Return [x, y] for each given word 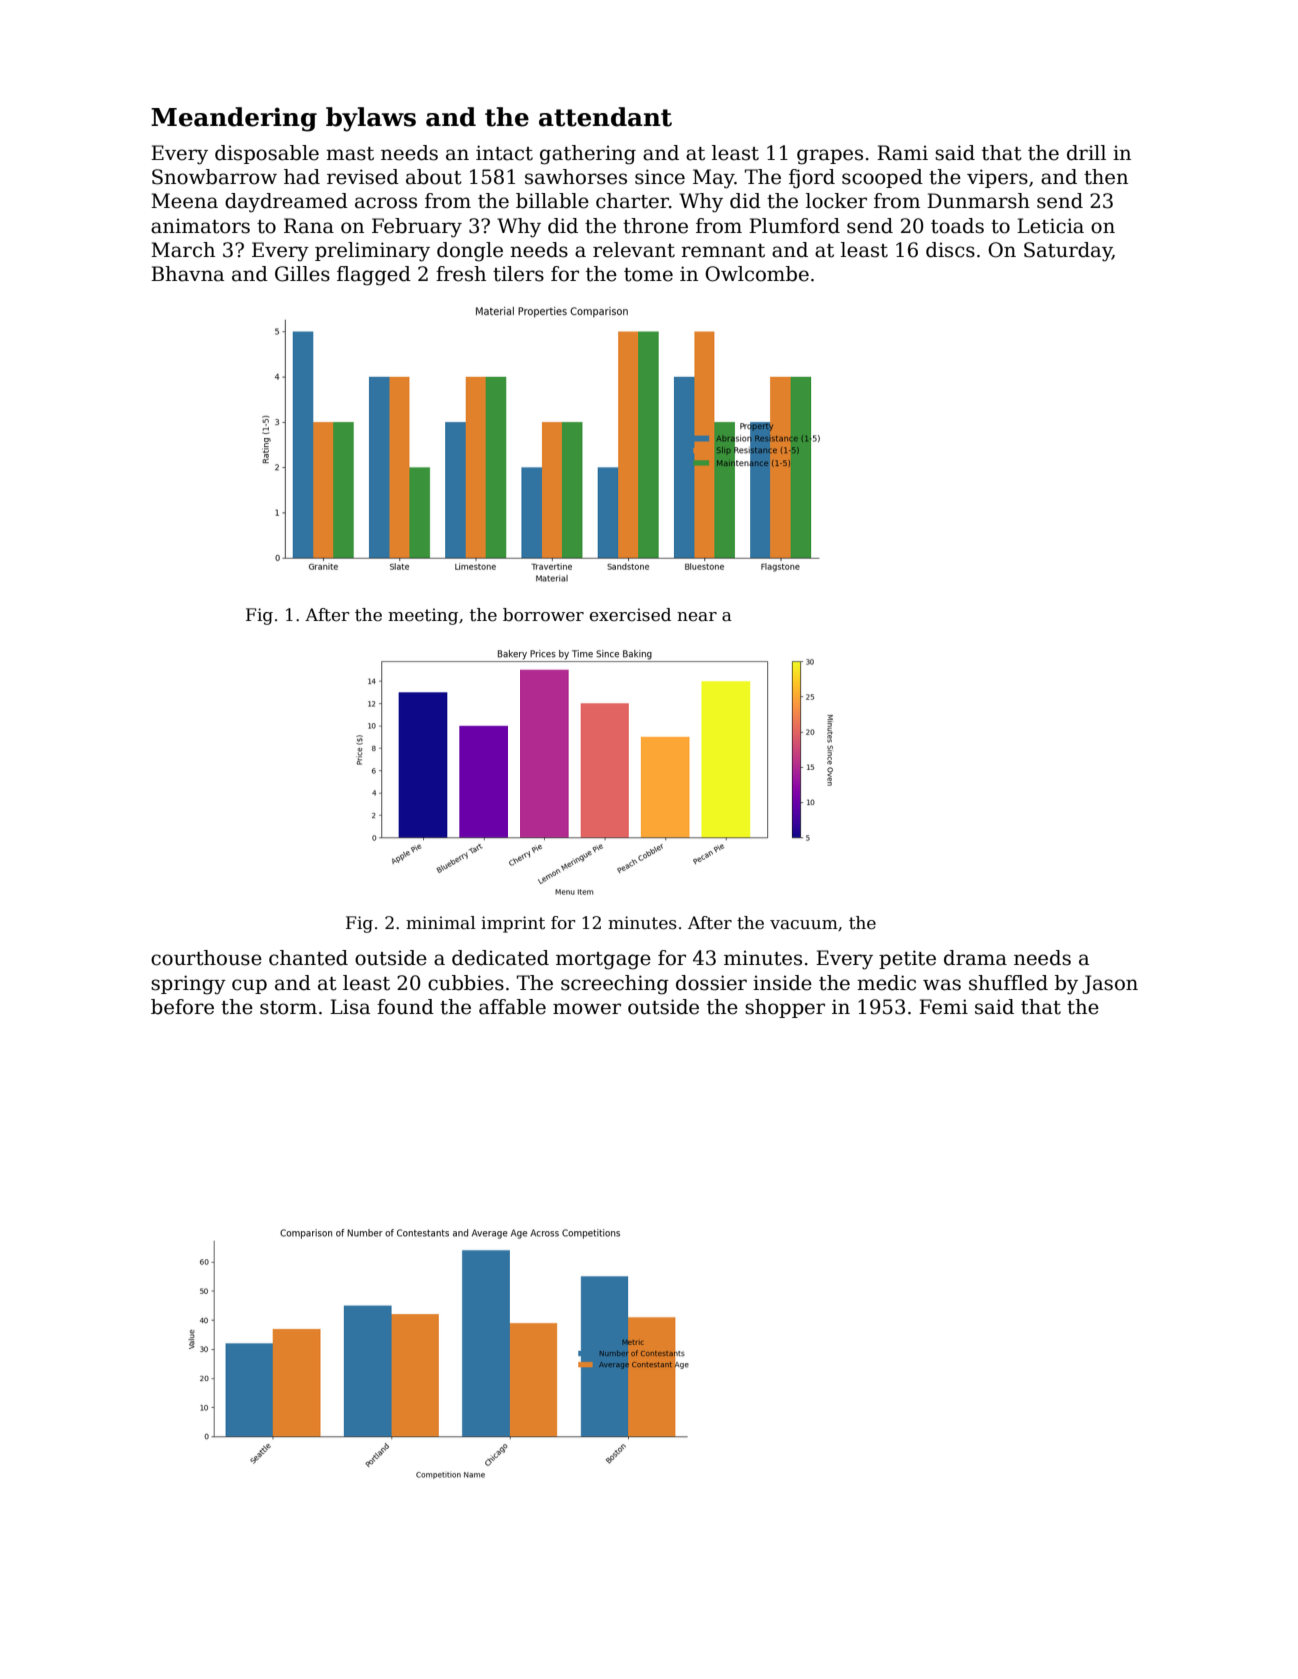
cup [249, 986]
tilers [518, 274]
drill [1086, 153]
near [697, 617]
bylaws [371, 119]
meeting [423, 616]
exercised [630, 615]
